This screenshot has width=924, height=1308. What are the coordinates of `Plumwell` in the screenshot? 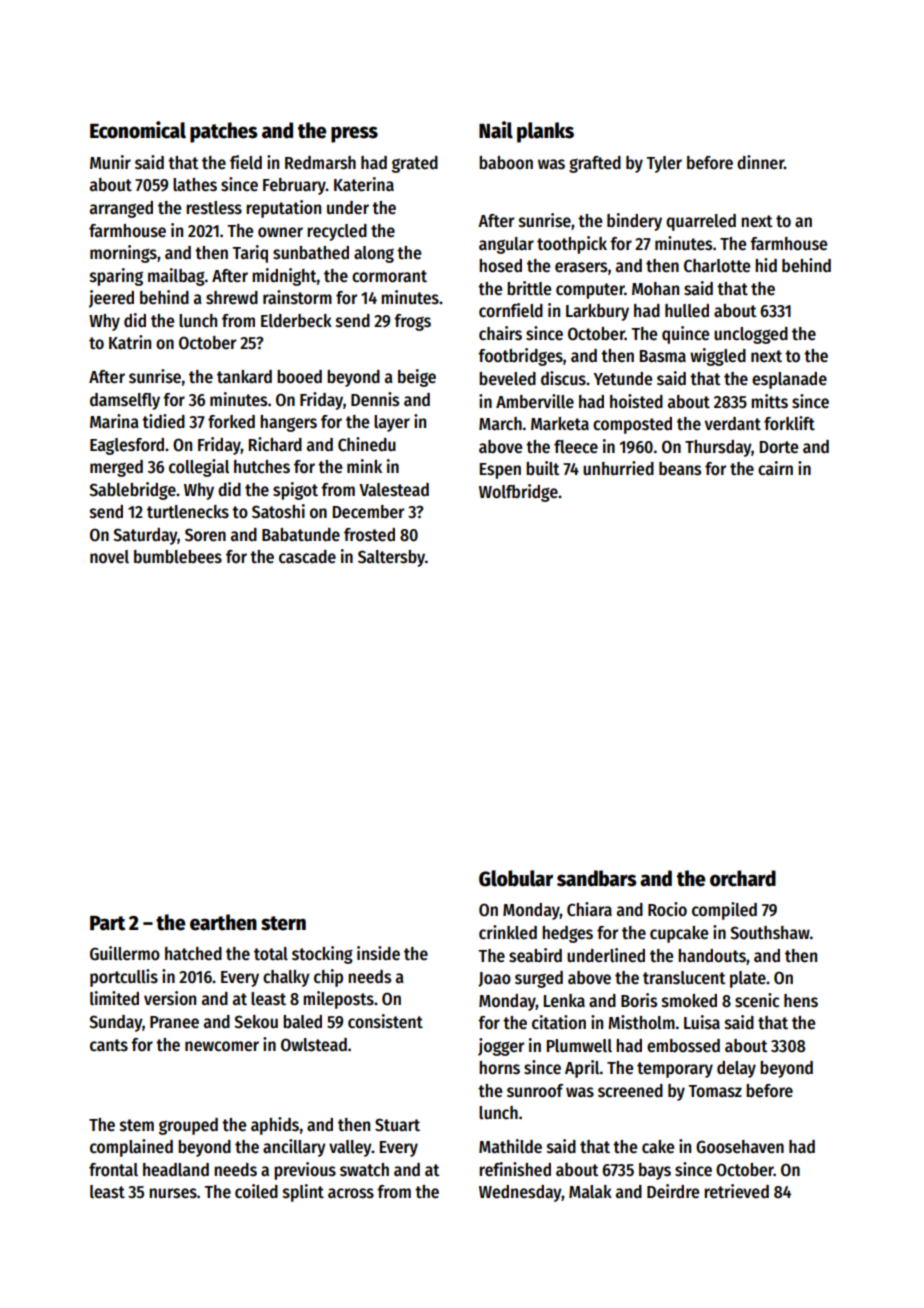 It's located at (579, 1046).
